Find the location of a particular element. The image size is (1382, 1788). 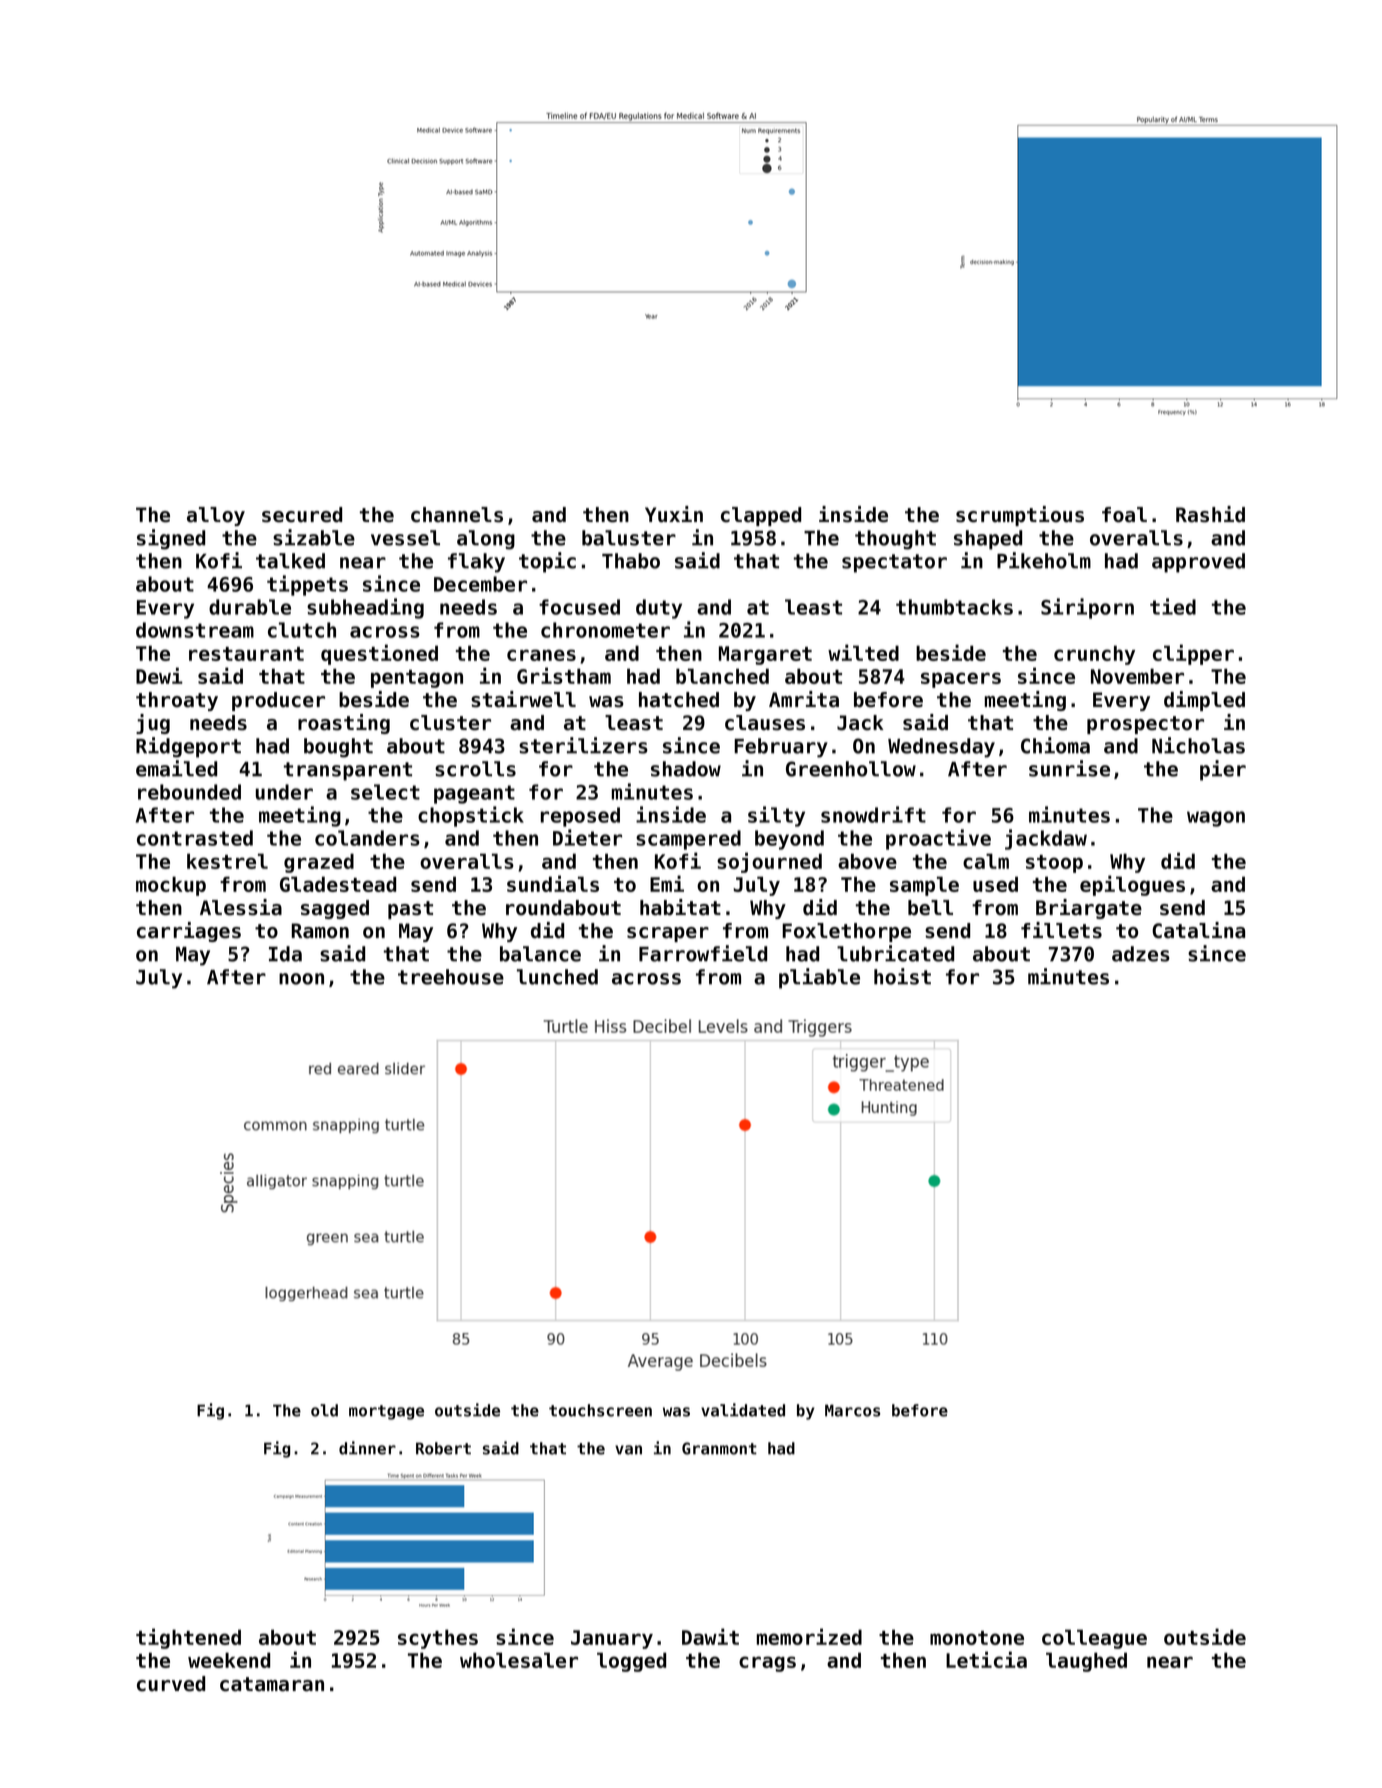

proactive is located at coordinates (938, 839).
